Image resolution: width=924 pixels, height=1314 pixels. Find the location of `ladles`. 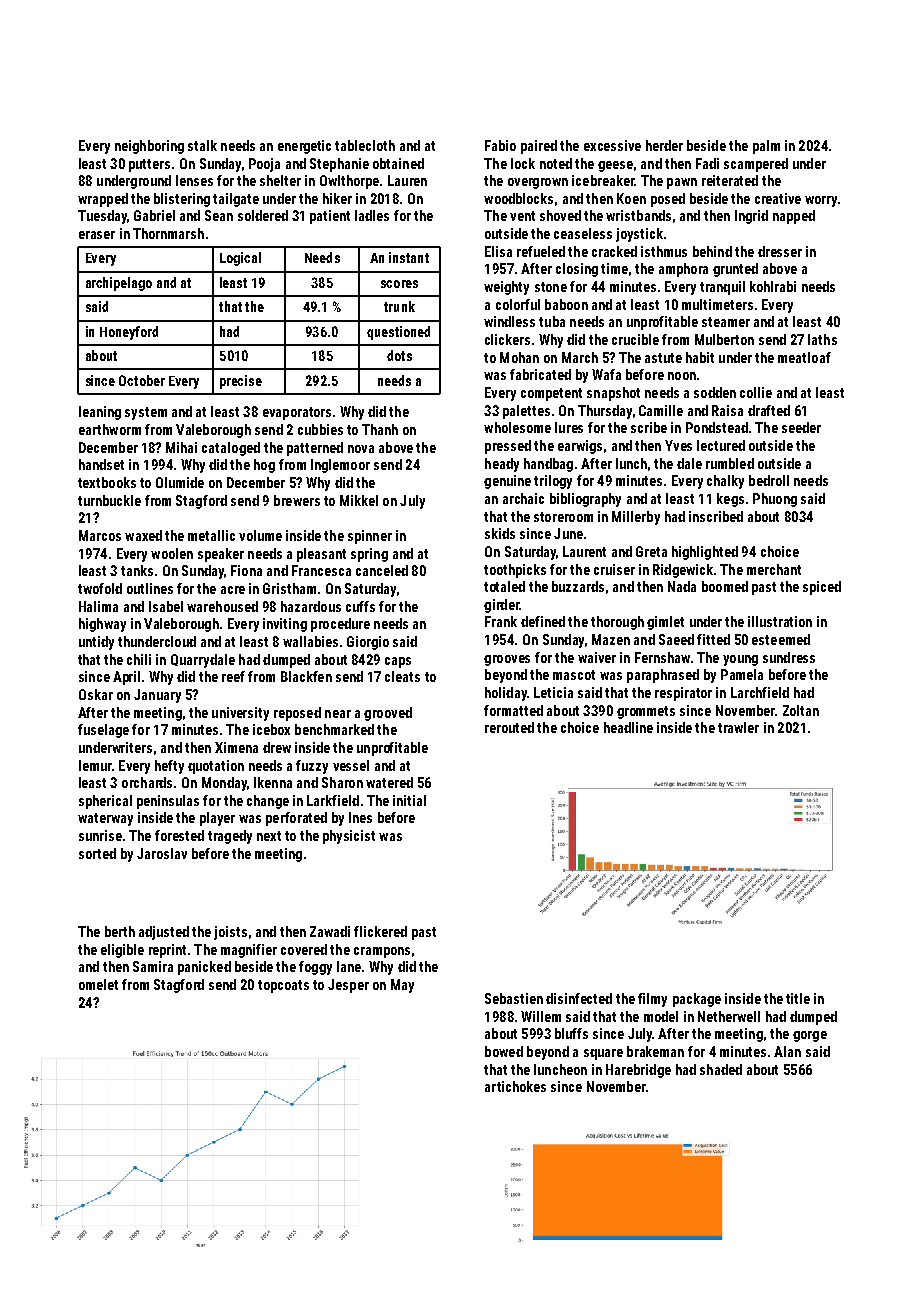

ladles is located at coordinates (372, 215).
